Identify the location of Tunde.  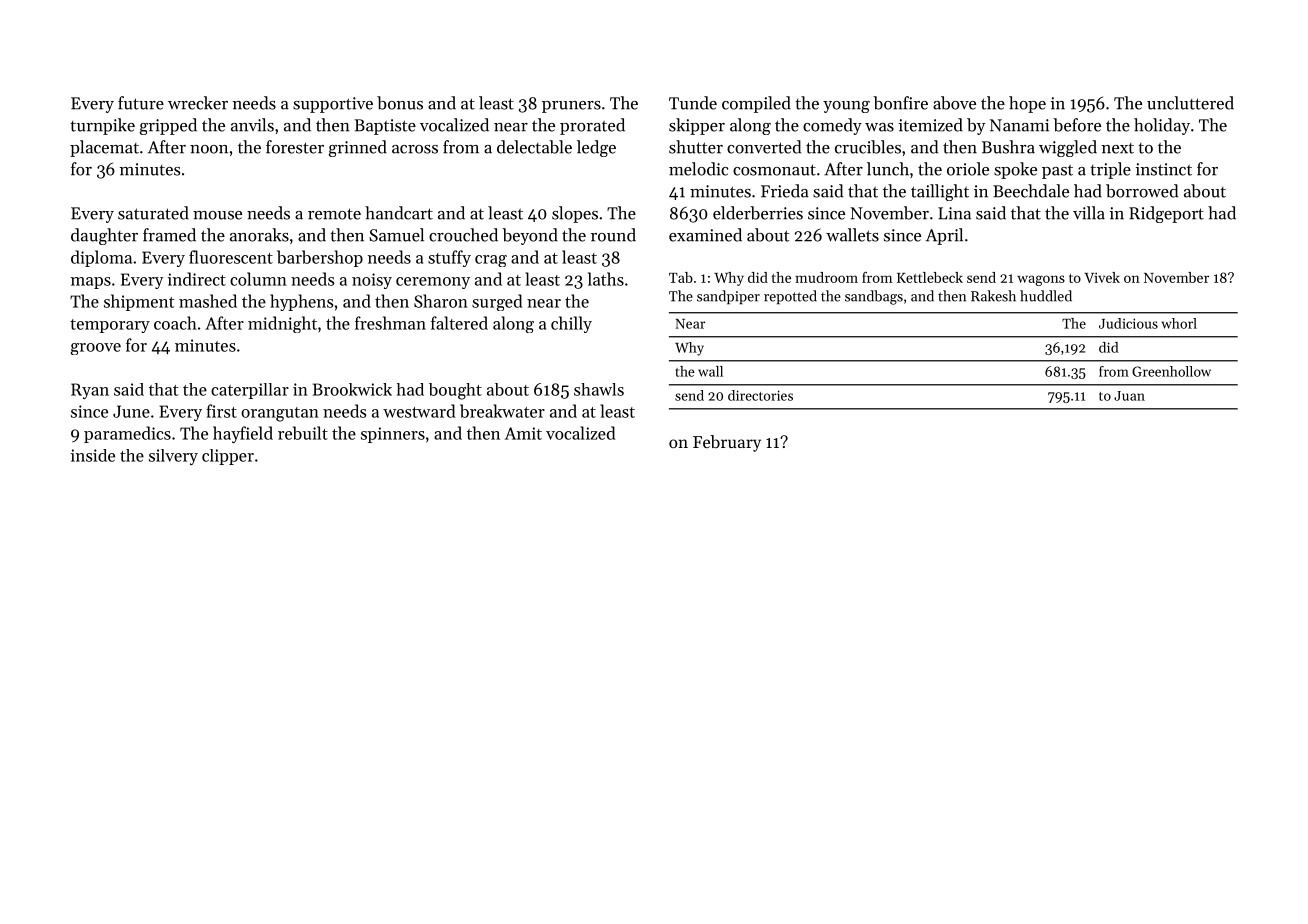
(693, 103).
